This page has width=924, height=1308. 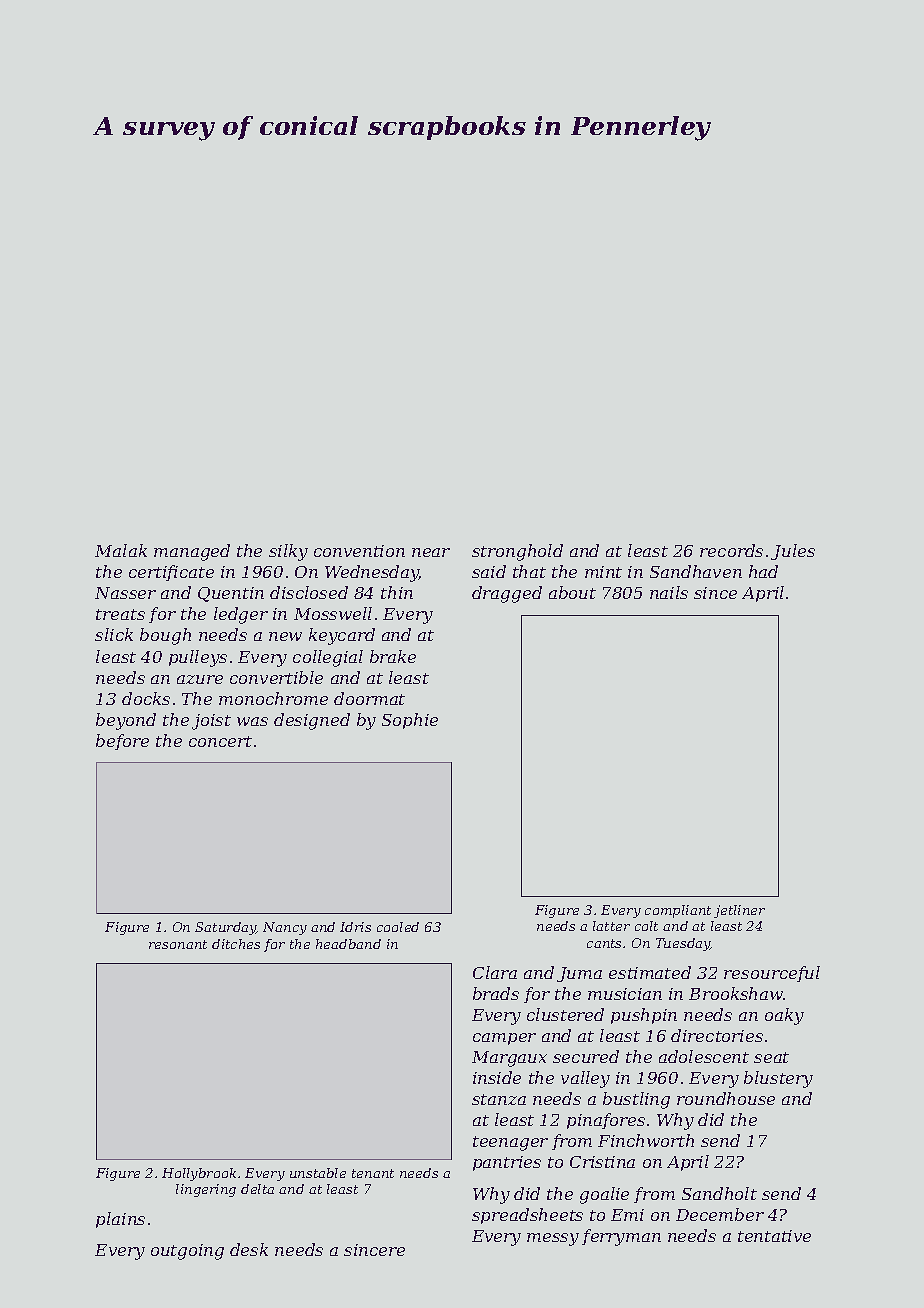 I want to click on doormat, so click(x=369, y=698).
